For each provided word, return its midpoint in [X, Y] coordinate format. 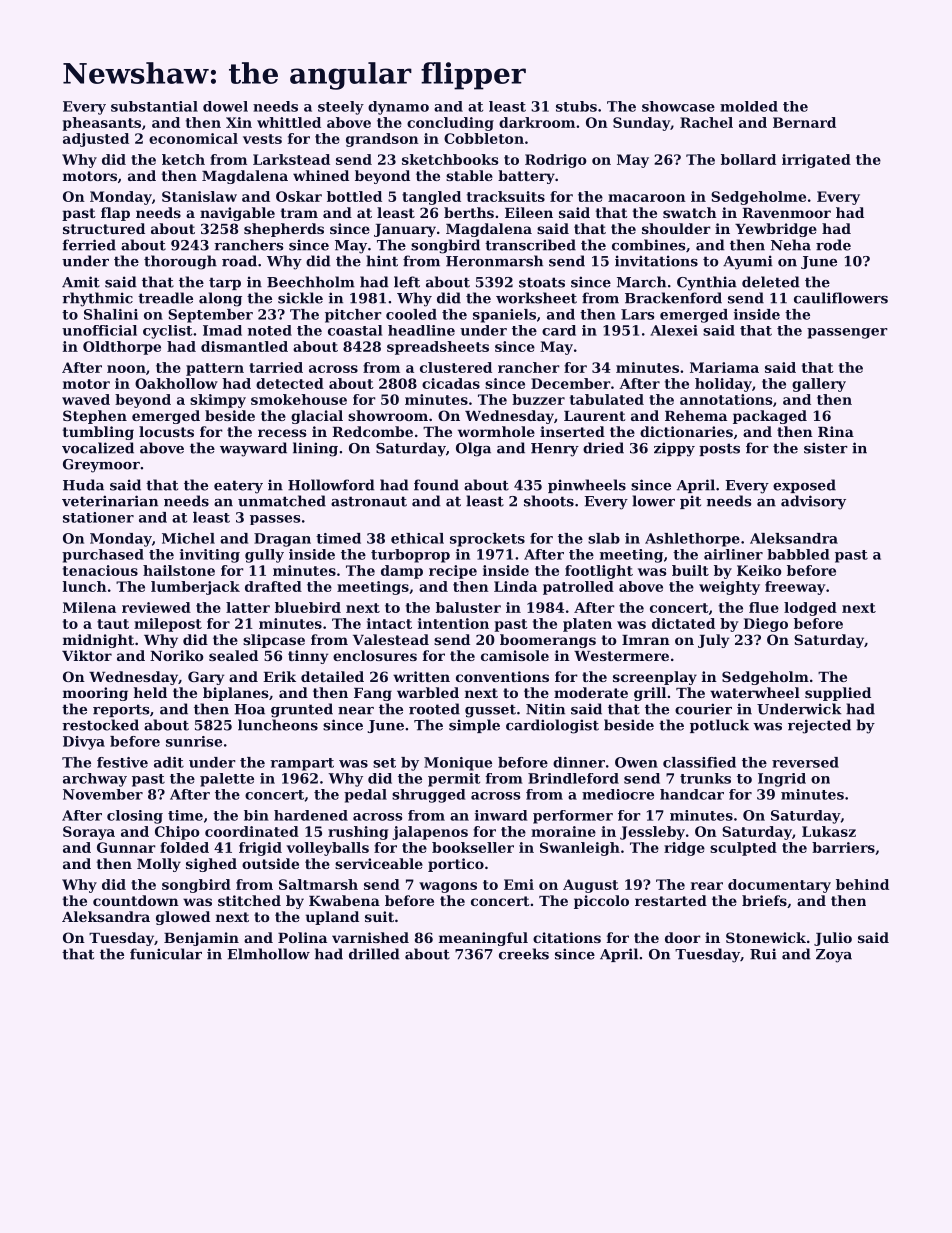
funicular [166, 954]
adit [169, 762]
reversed [805, 762]
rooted [434, 709]
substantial [154, 106]
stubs [576, 106]
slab [604, 538]
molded [749, 106]
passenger [847, 333]
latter [248, 607]
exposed [804, 486]
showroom [388, 415]
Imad [222, 330]
